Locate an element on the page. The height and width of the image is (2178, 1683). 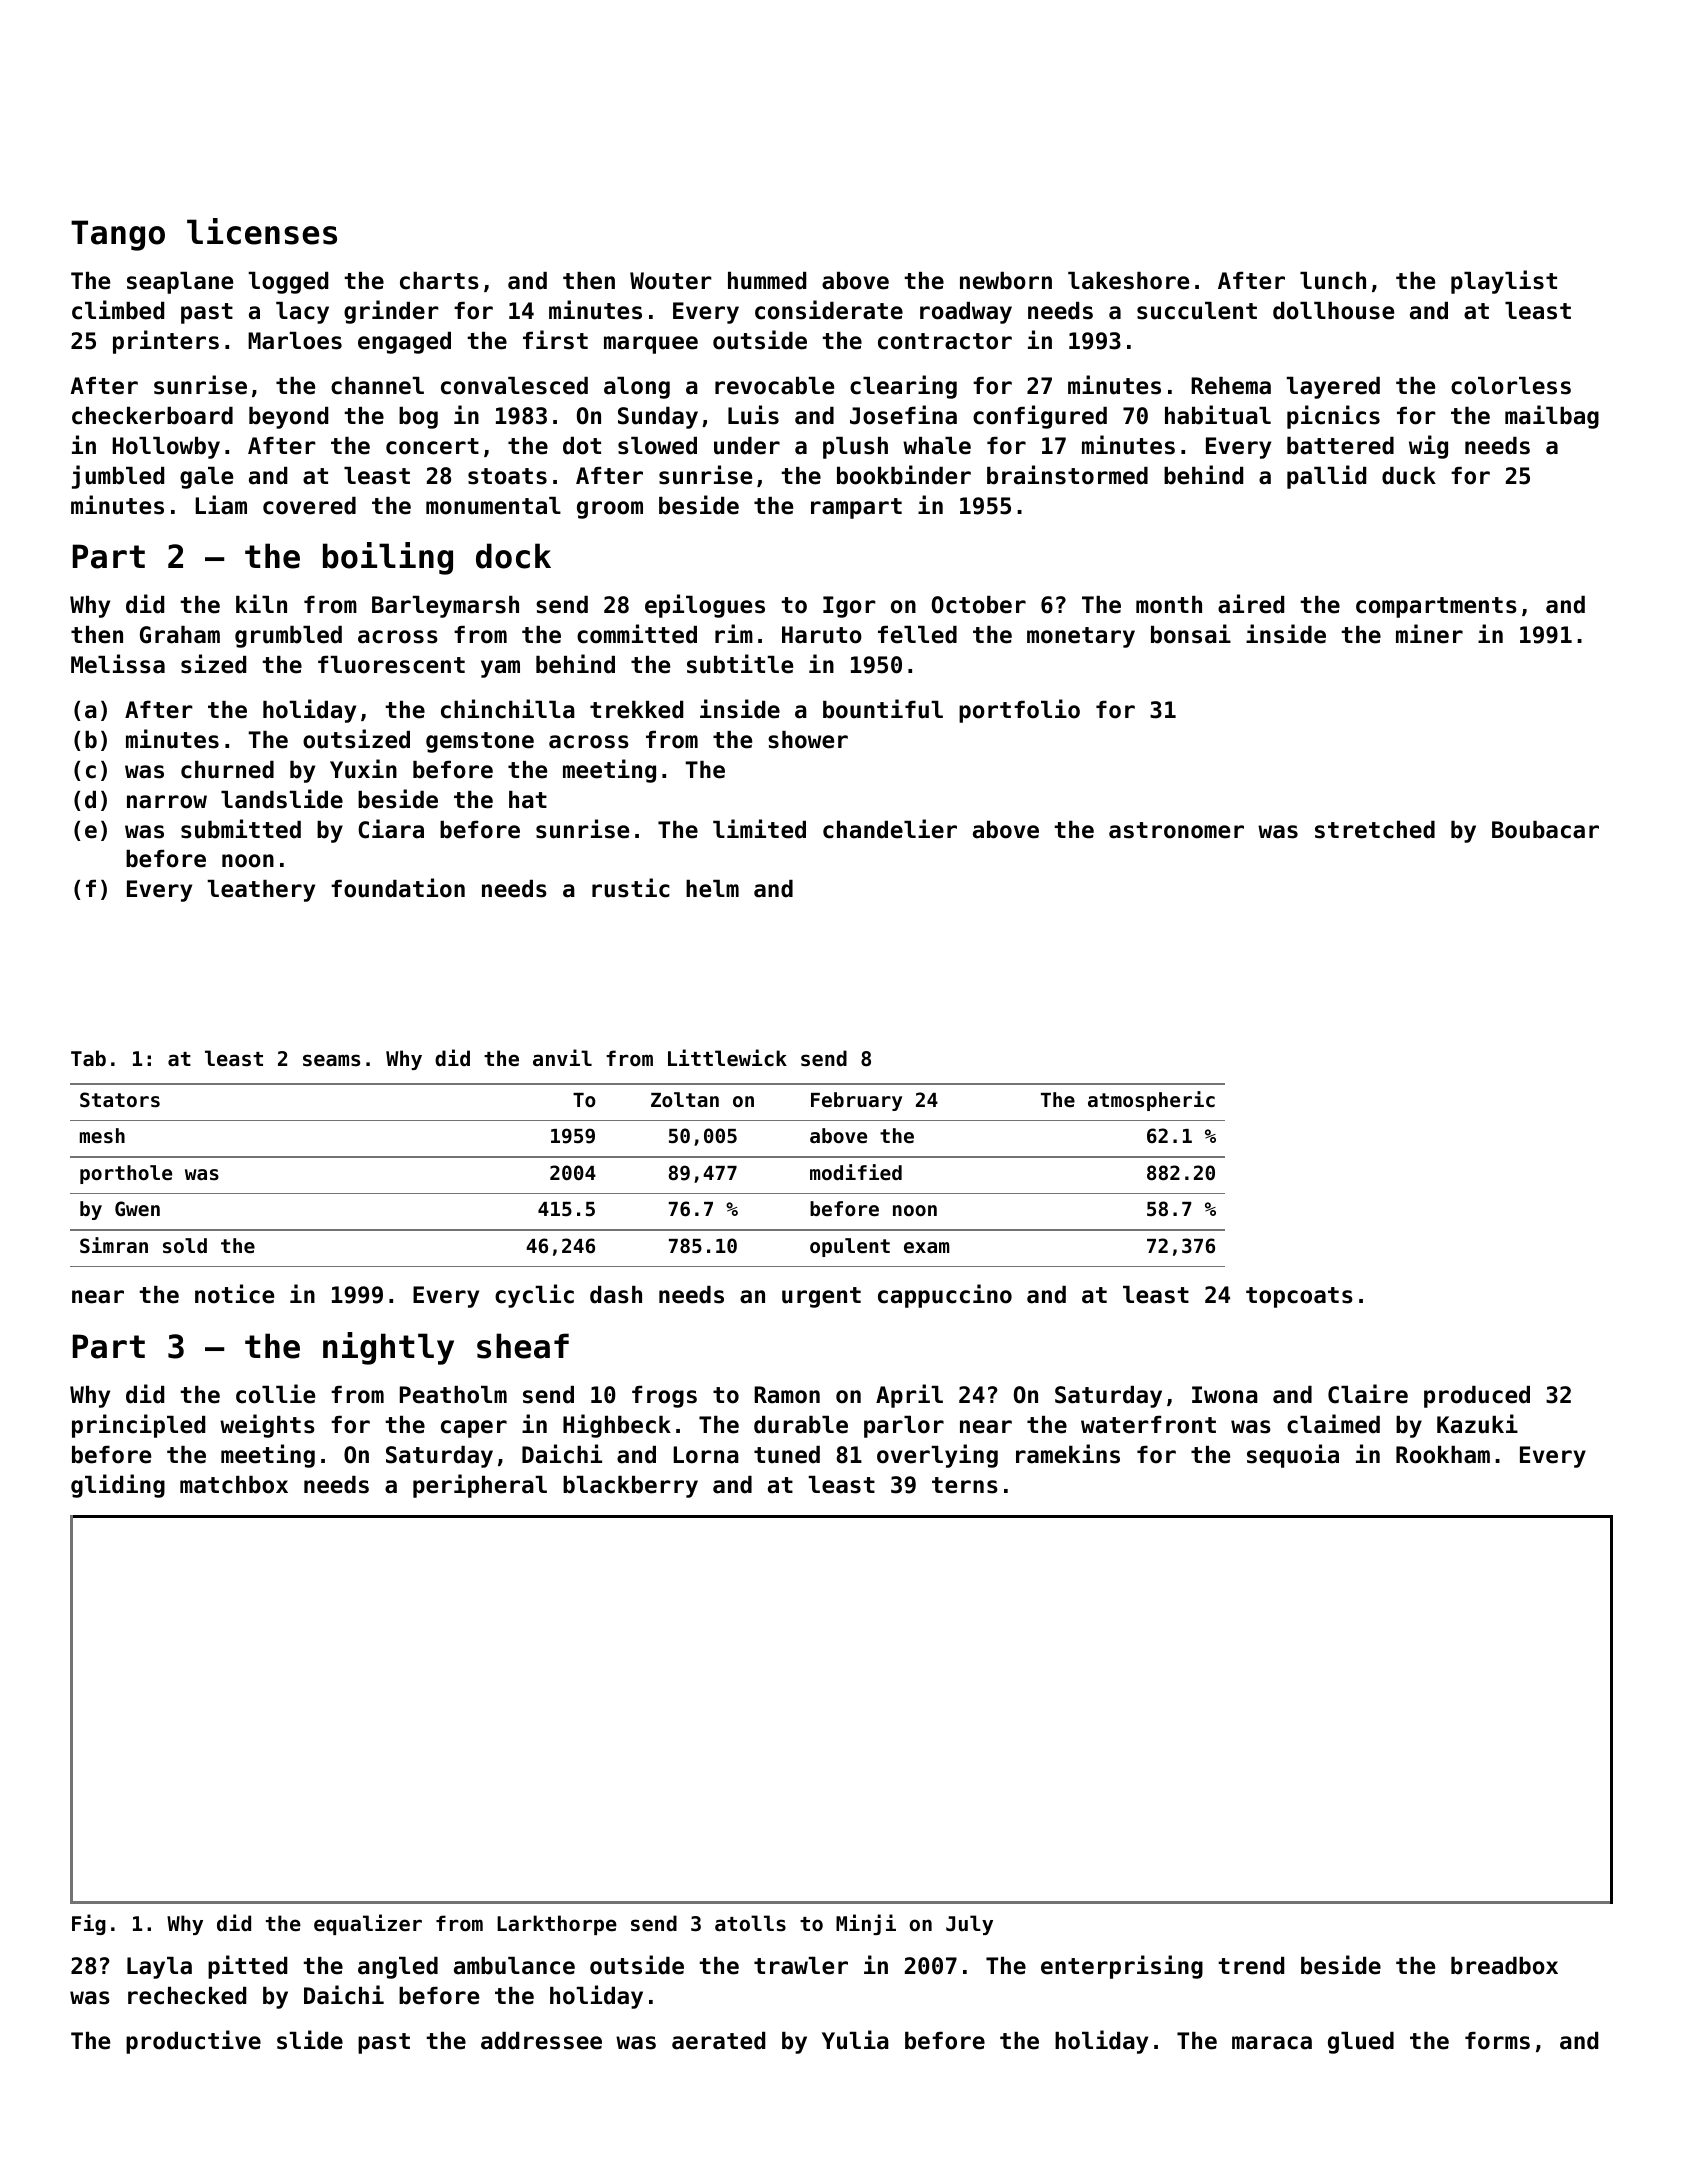
seams is located at coordinates (331, 1060).
